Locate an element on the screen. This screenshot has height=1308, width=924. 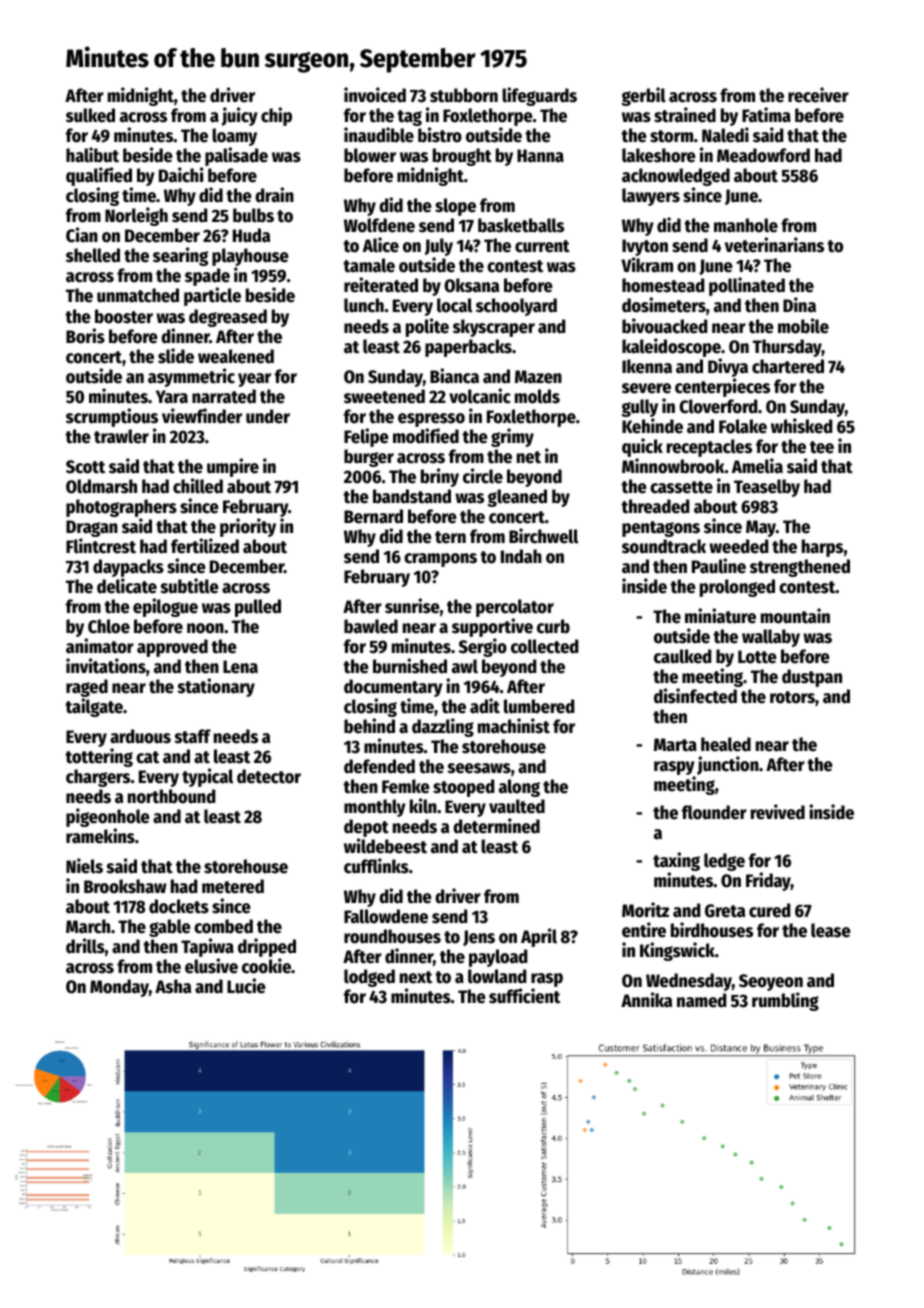
Marta is located at coordinates (675, 745).
